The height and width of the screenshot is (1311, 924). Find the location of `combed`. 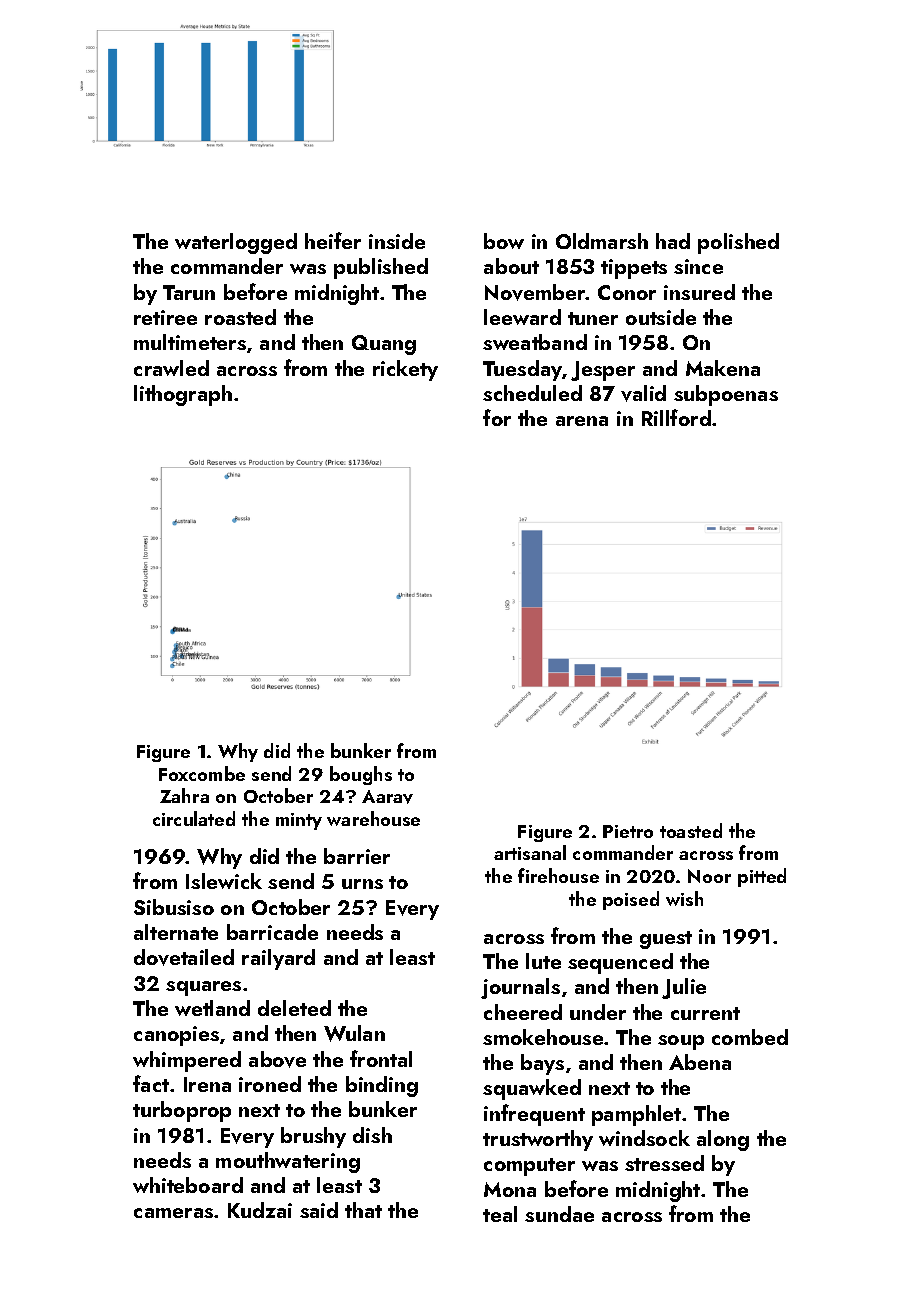

combed is located at coordinates (750, 1037).
